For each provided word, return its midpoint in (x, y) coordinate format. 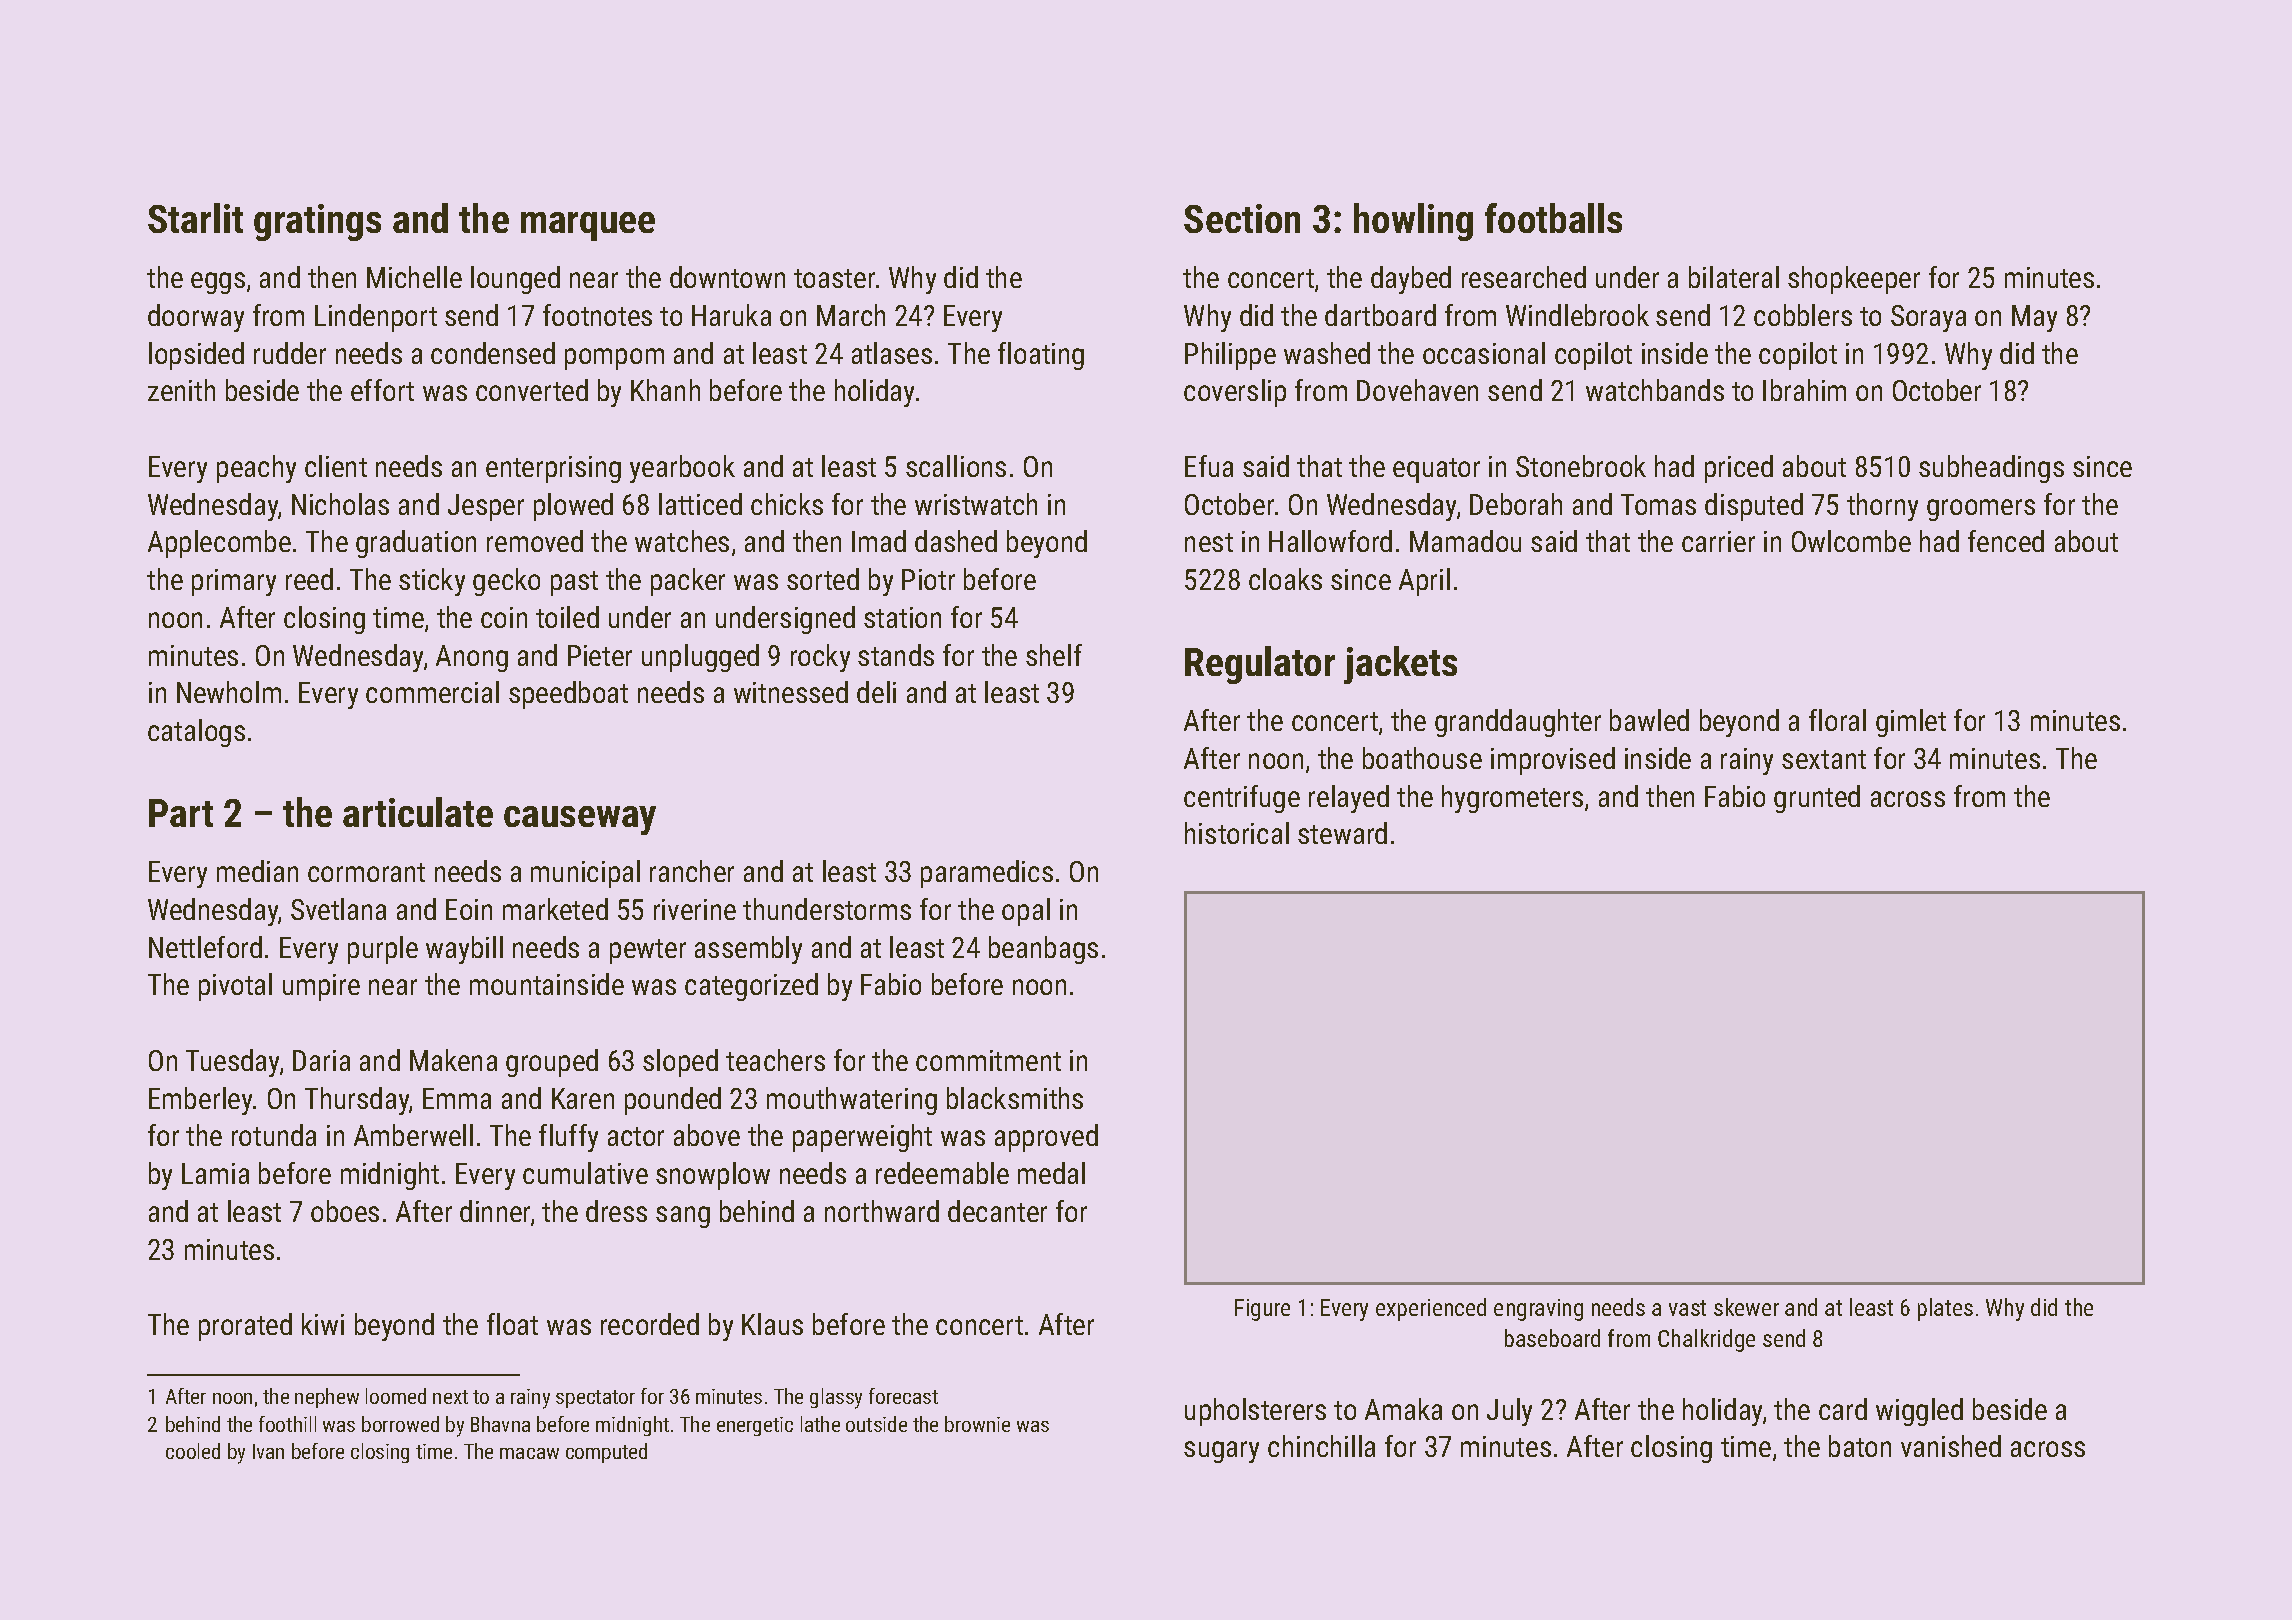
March (851, 315)
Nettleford (205, 947)
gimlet (1911, 723)
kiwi (323, 1324)
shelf (1054, 655)
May (2034, 318)
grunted (1817, 799)
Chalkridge (1706, 1340)
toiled (567, 617)
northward (882, 1211)
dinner (495, 1211)
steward (1342, 833)
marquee (588, 226)
